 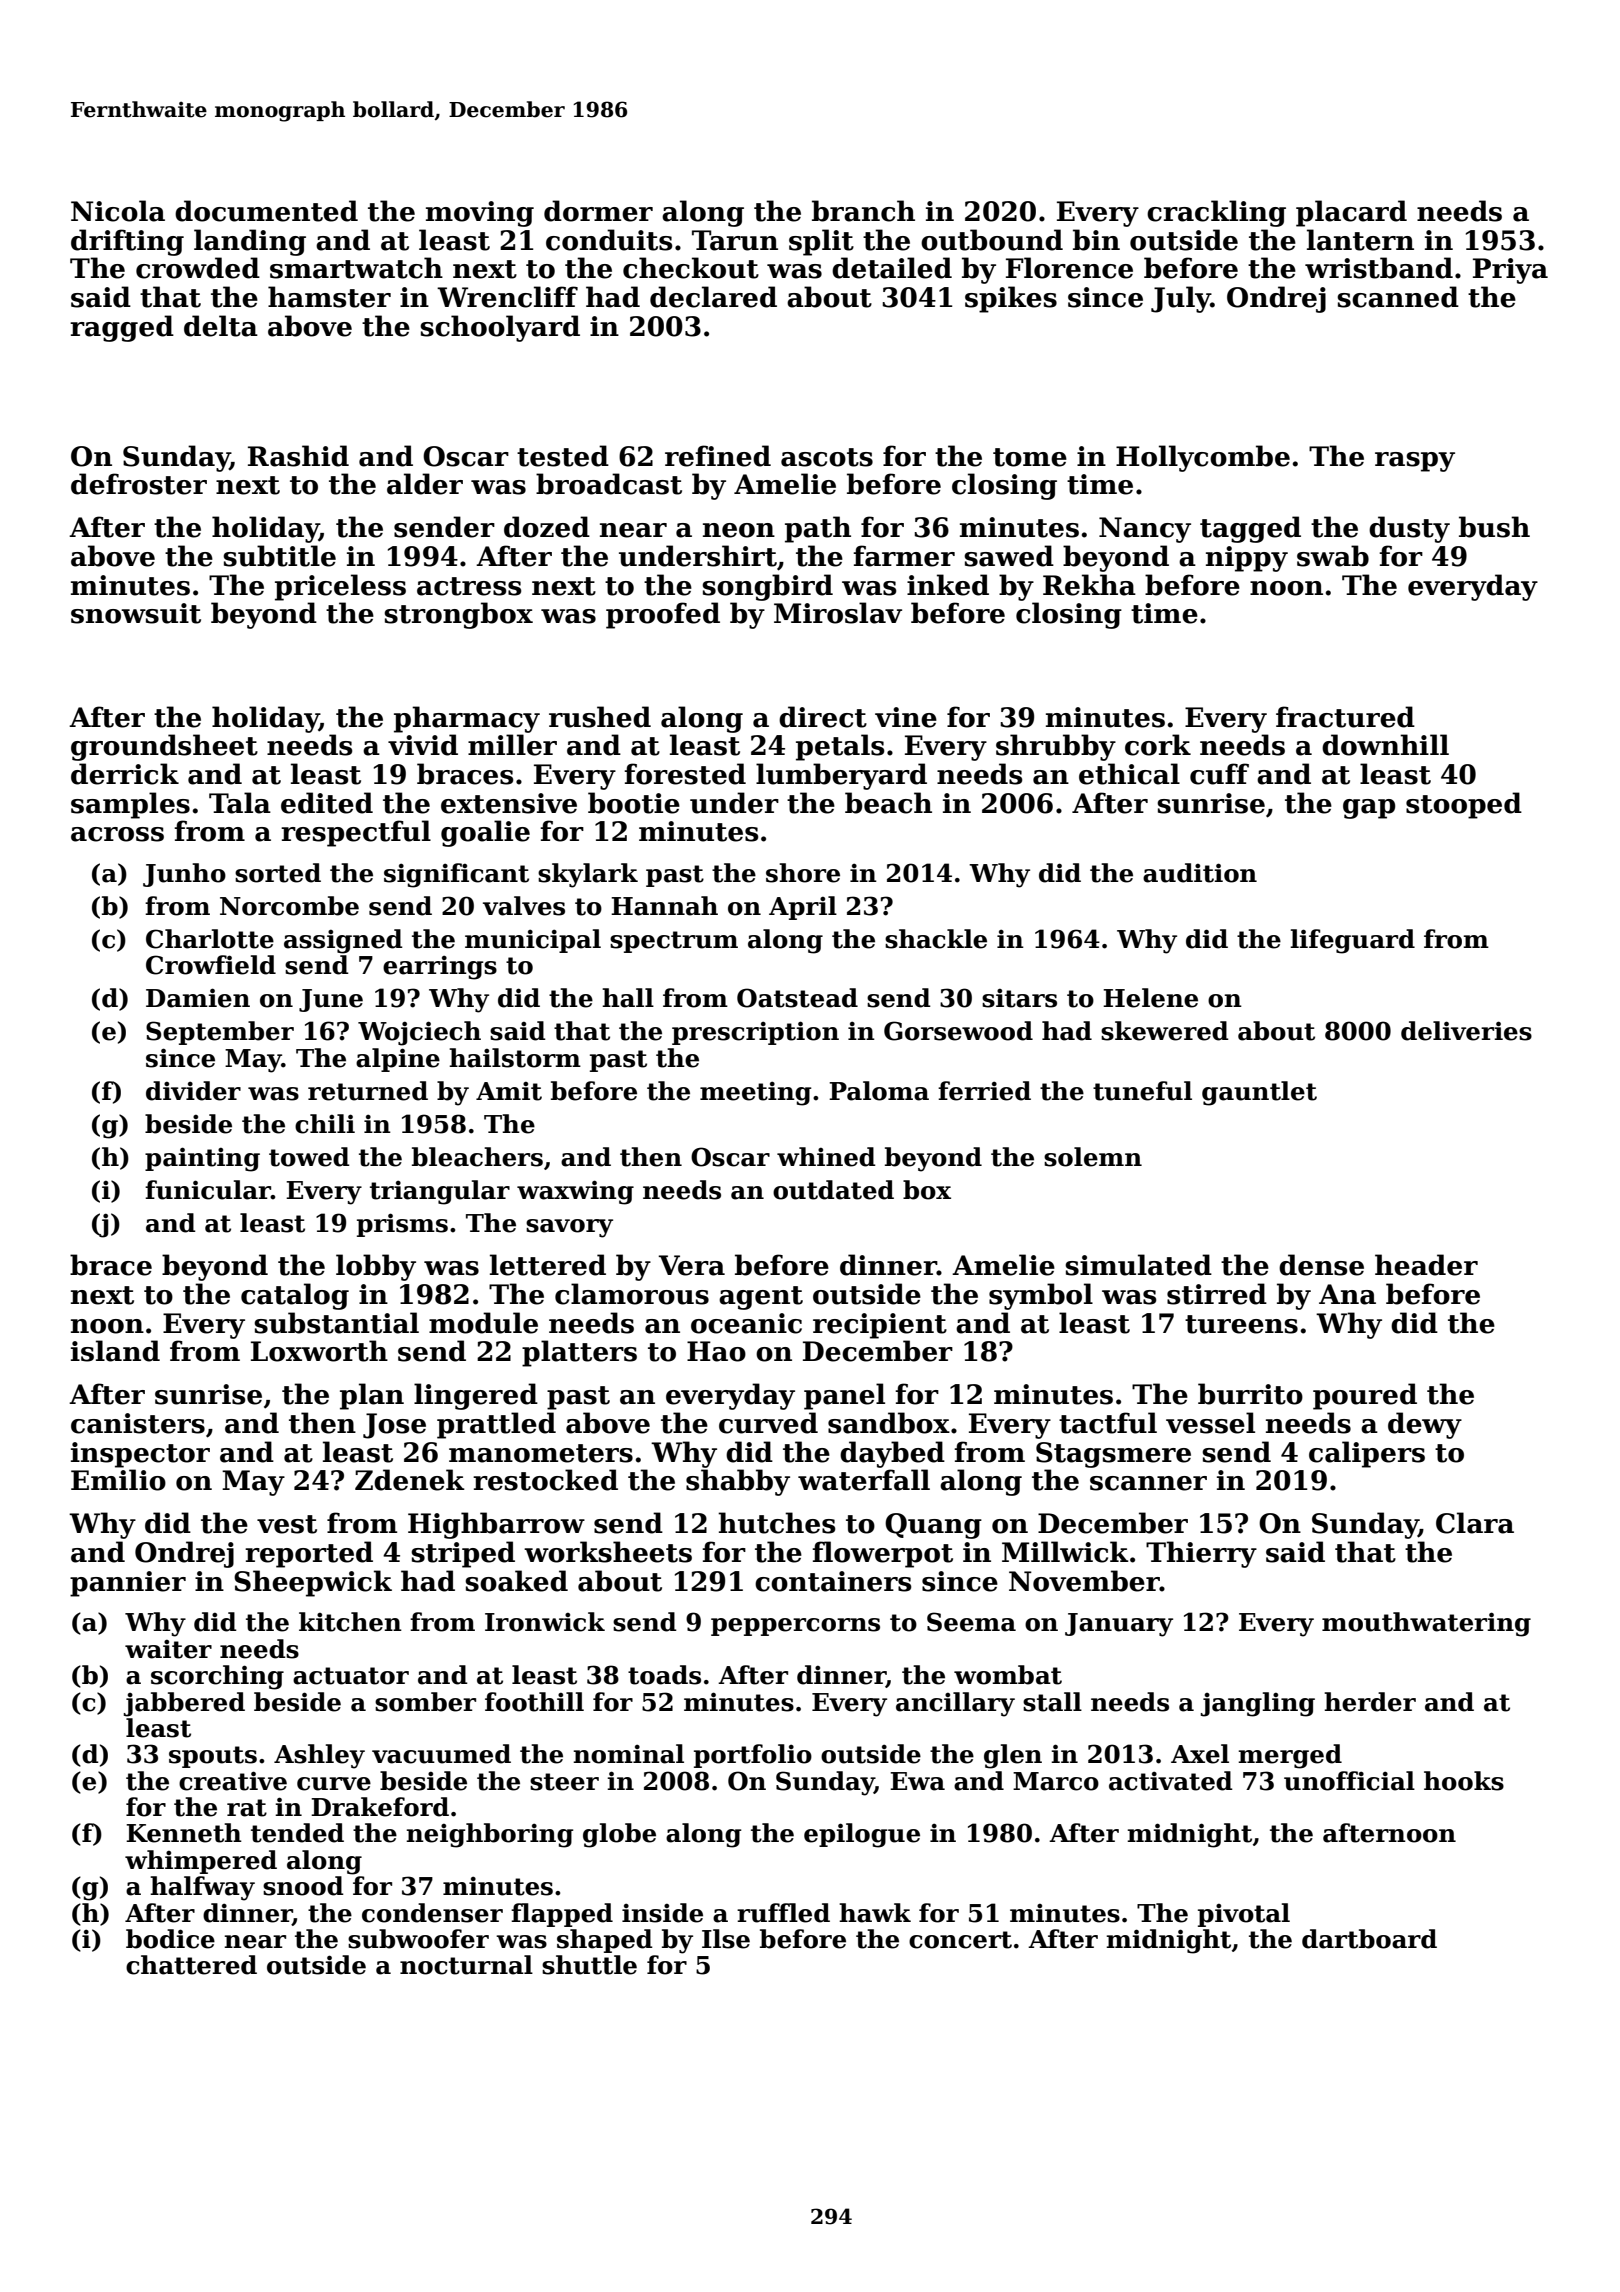 What do you see at coordinates (984, 1091) in the screenshot?
I see `ferried` at bounding box center [984, 1091].
